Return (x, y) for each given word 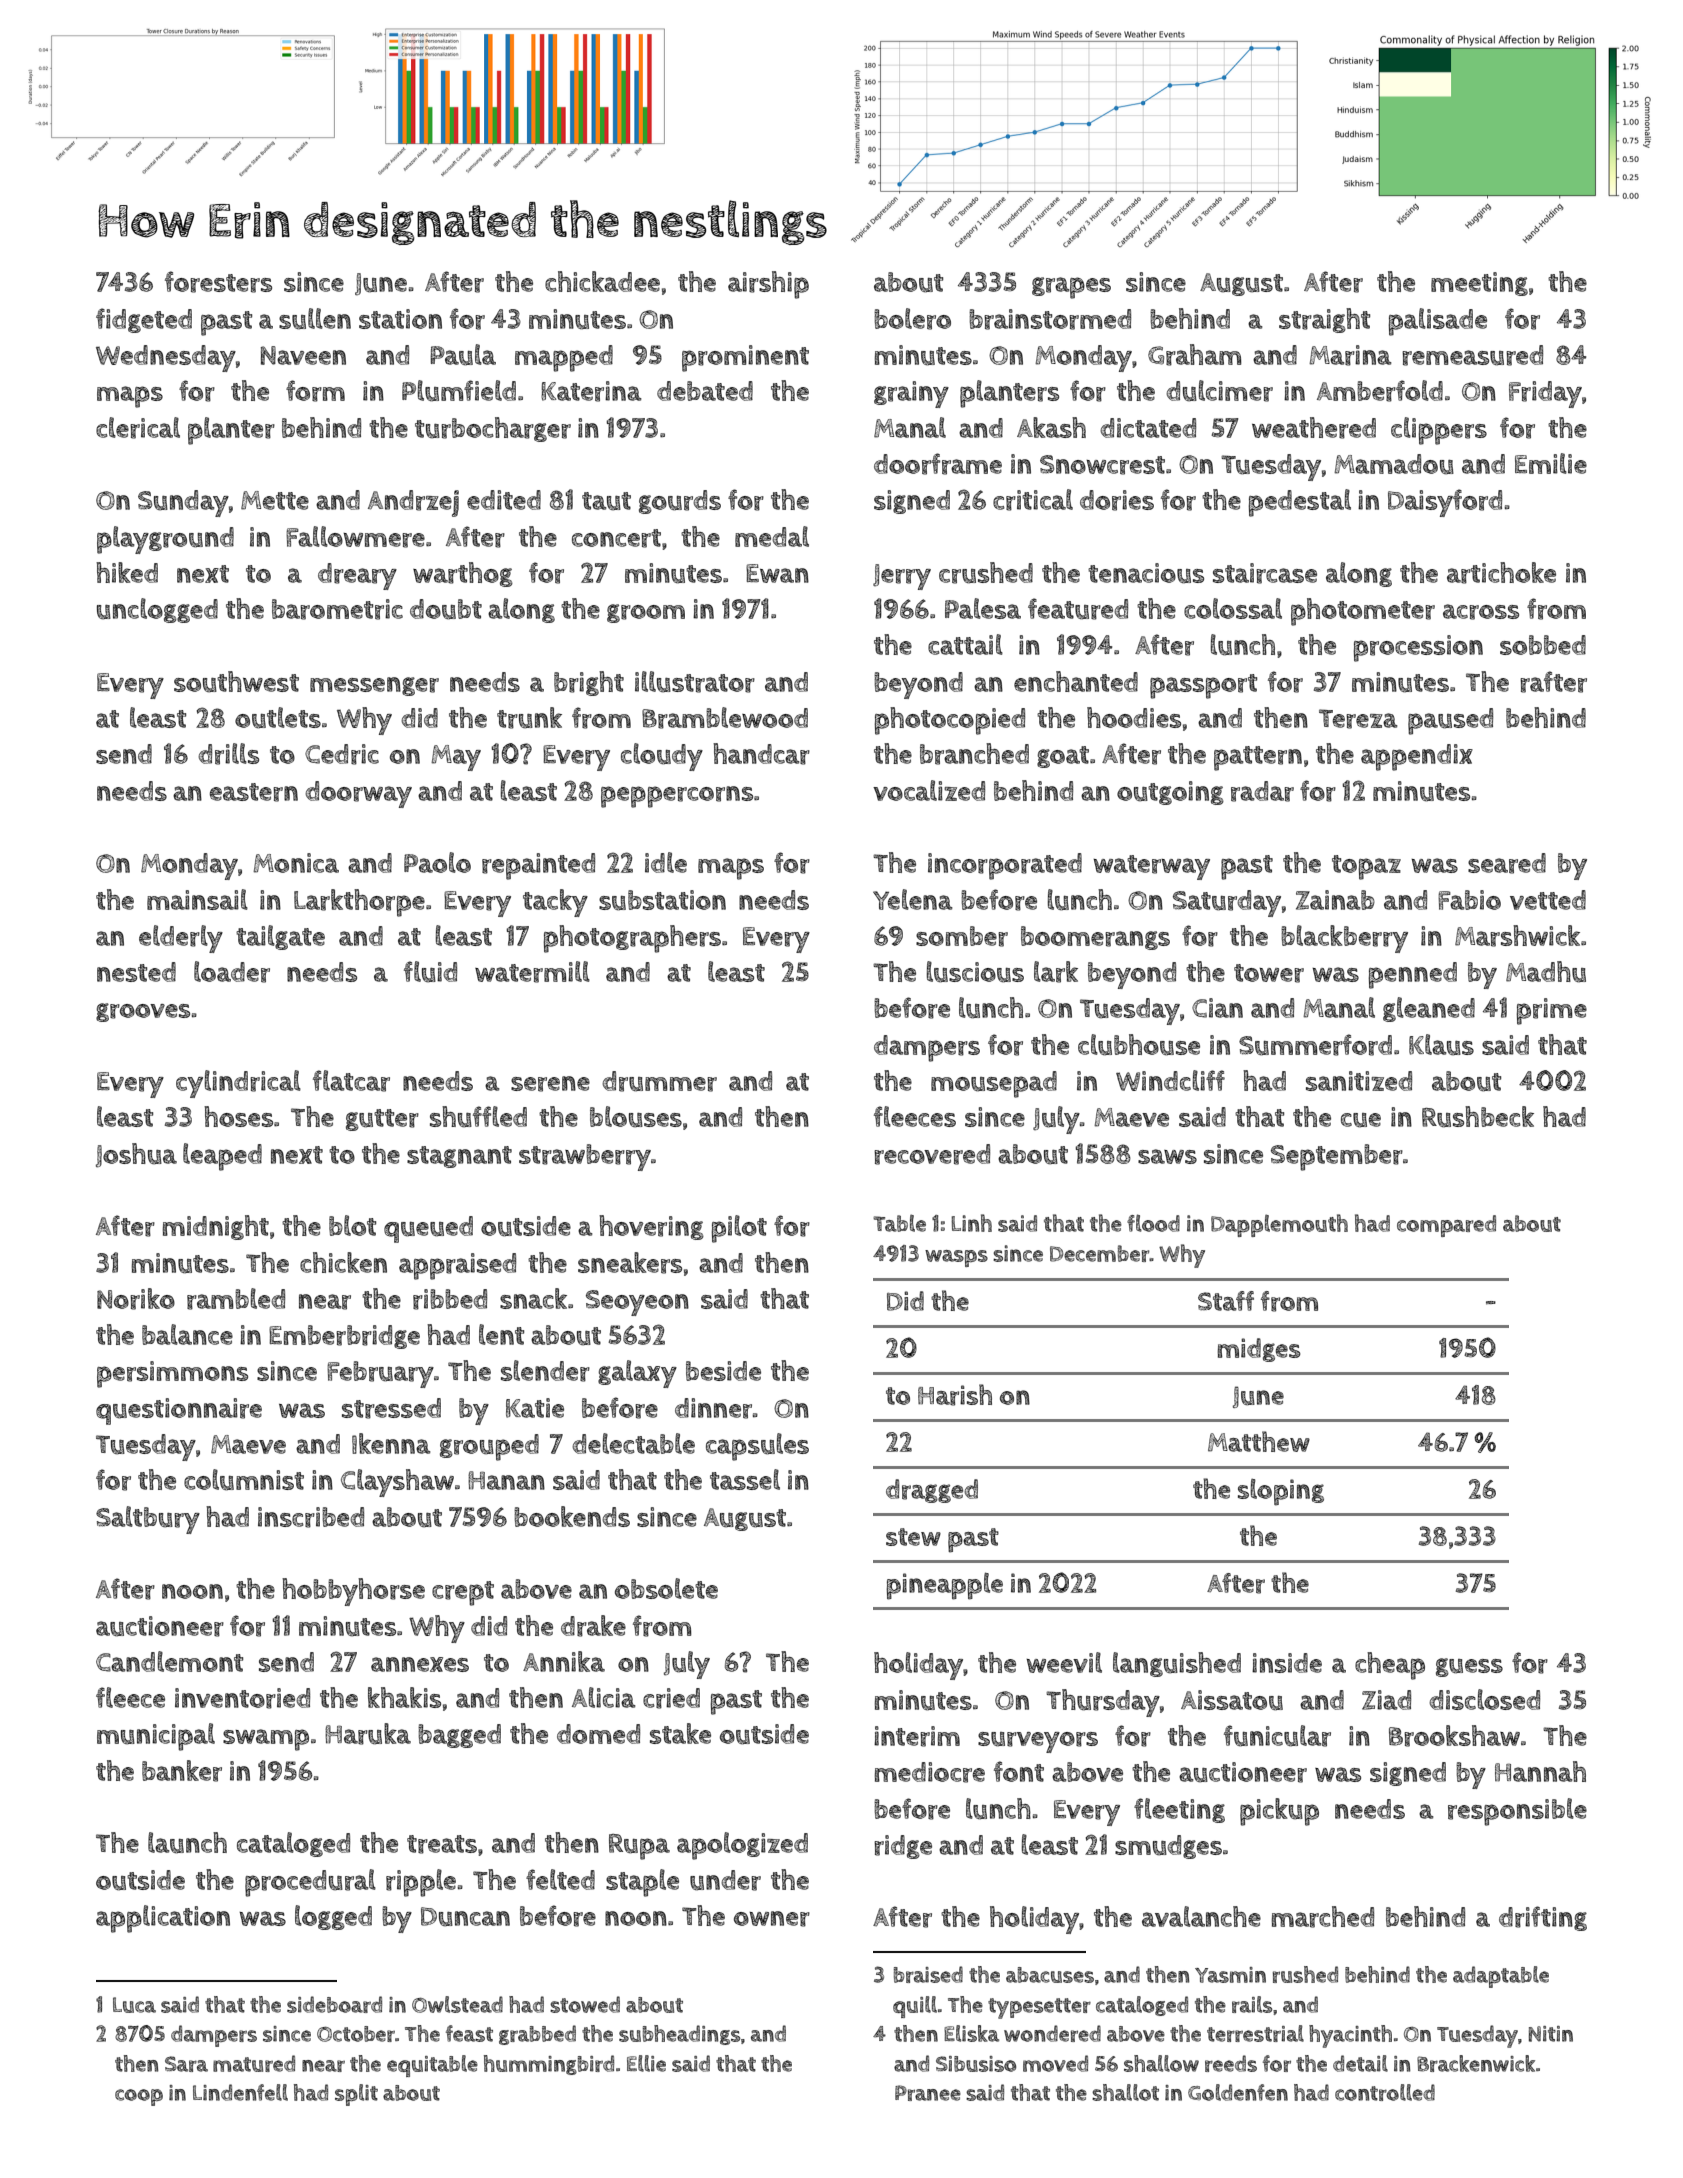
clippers (1439, 431)
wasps (956, 1258)
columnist (244, 1480)
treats (442, 1844)
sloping (1281, 1492)
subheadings (679, 2035)
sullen (315, 319)
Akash (1051, 427)
